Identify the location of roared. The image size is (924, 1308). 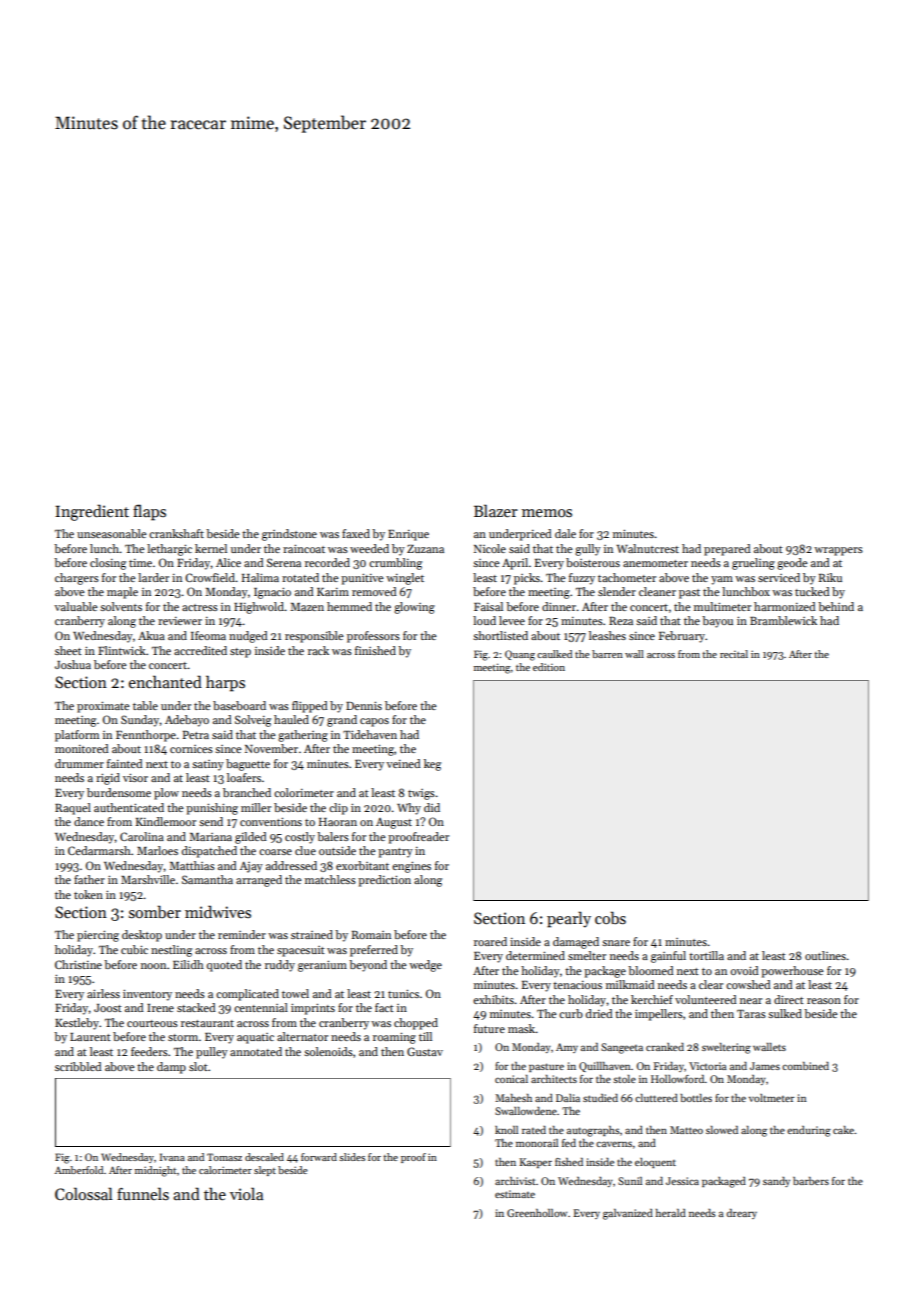
(490, 941).
